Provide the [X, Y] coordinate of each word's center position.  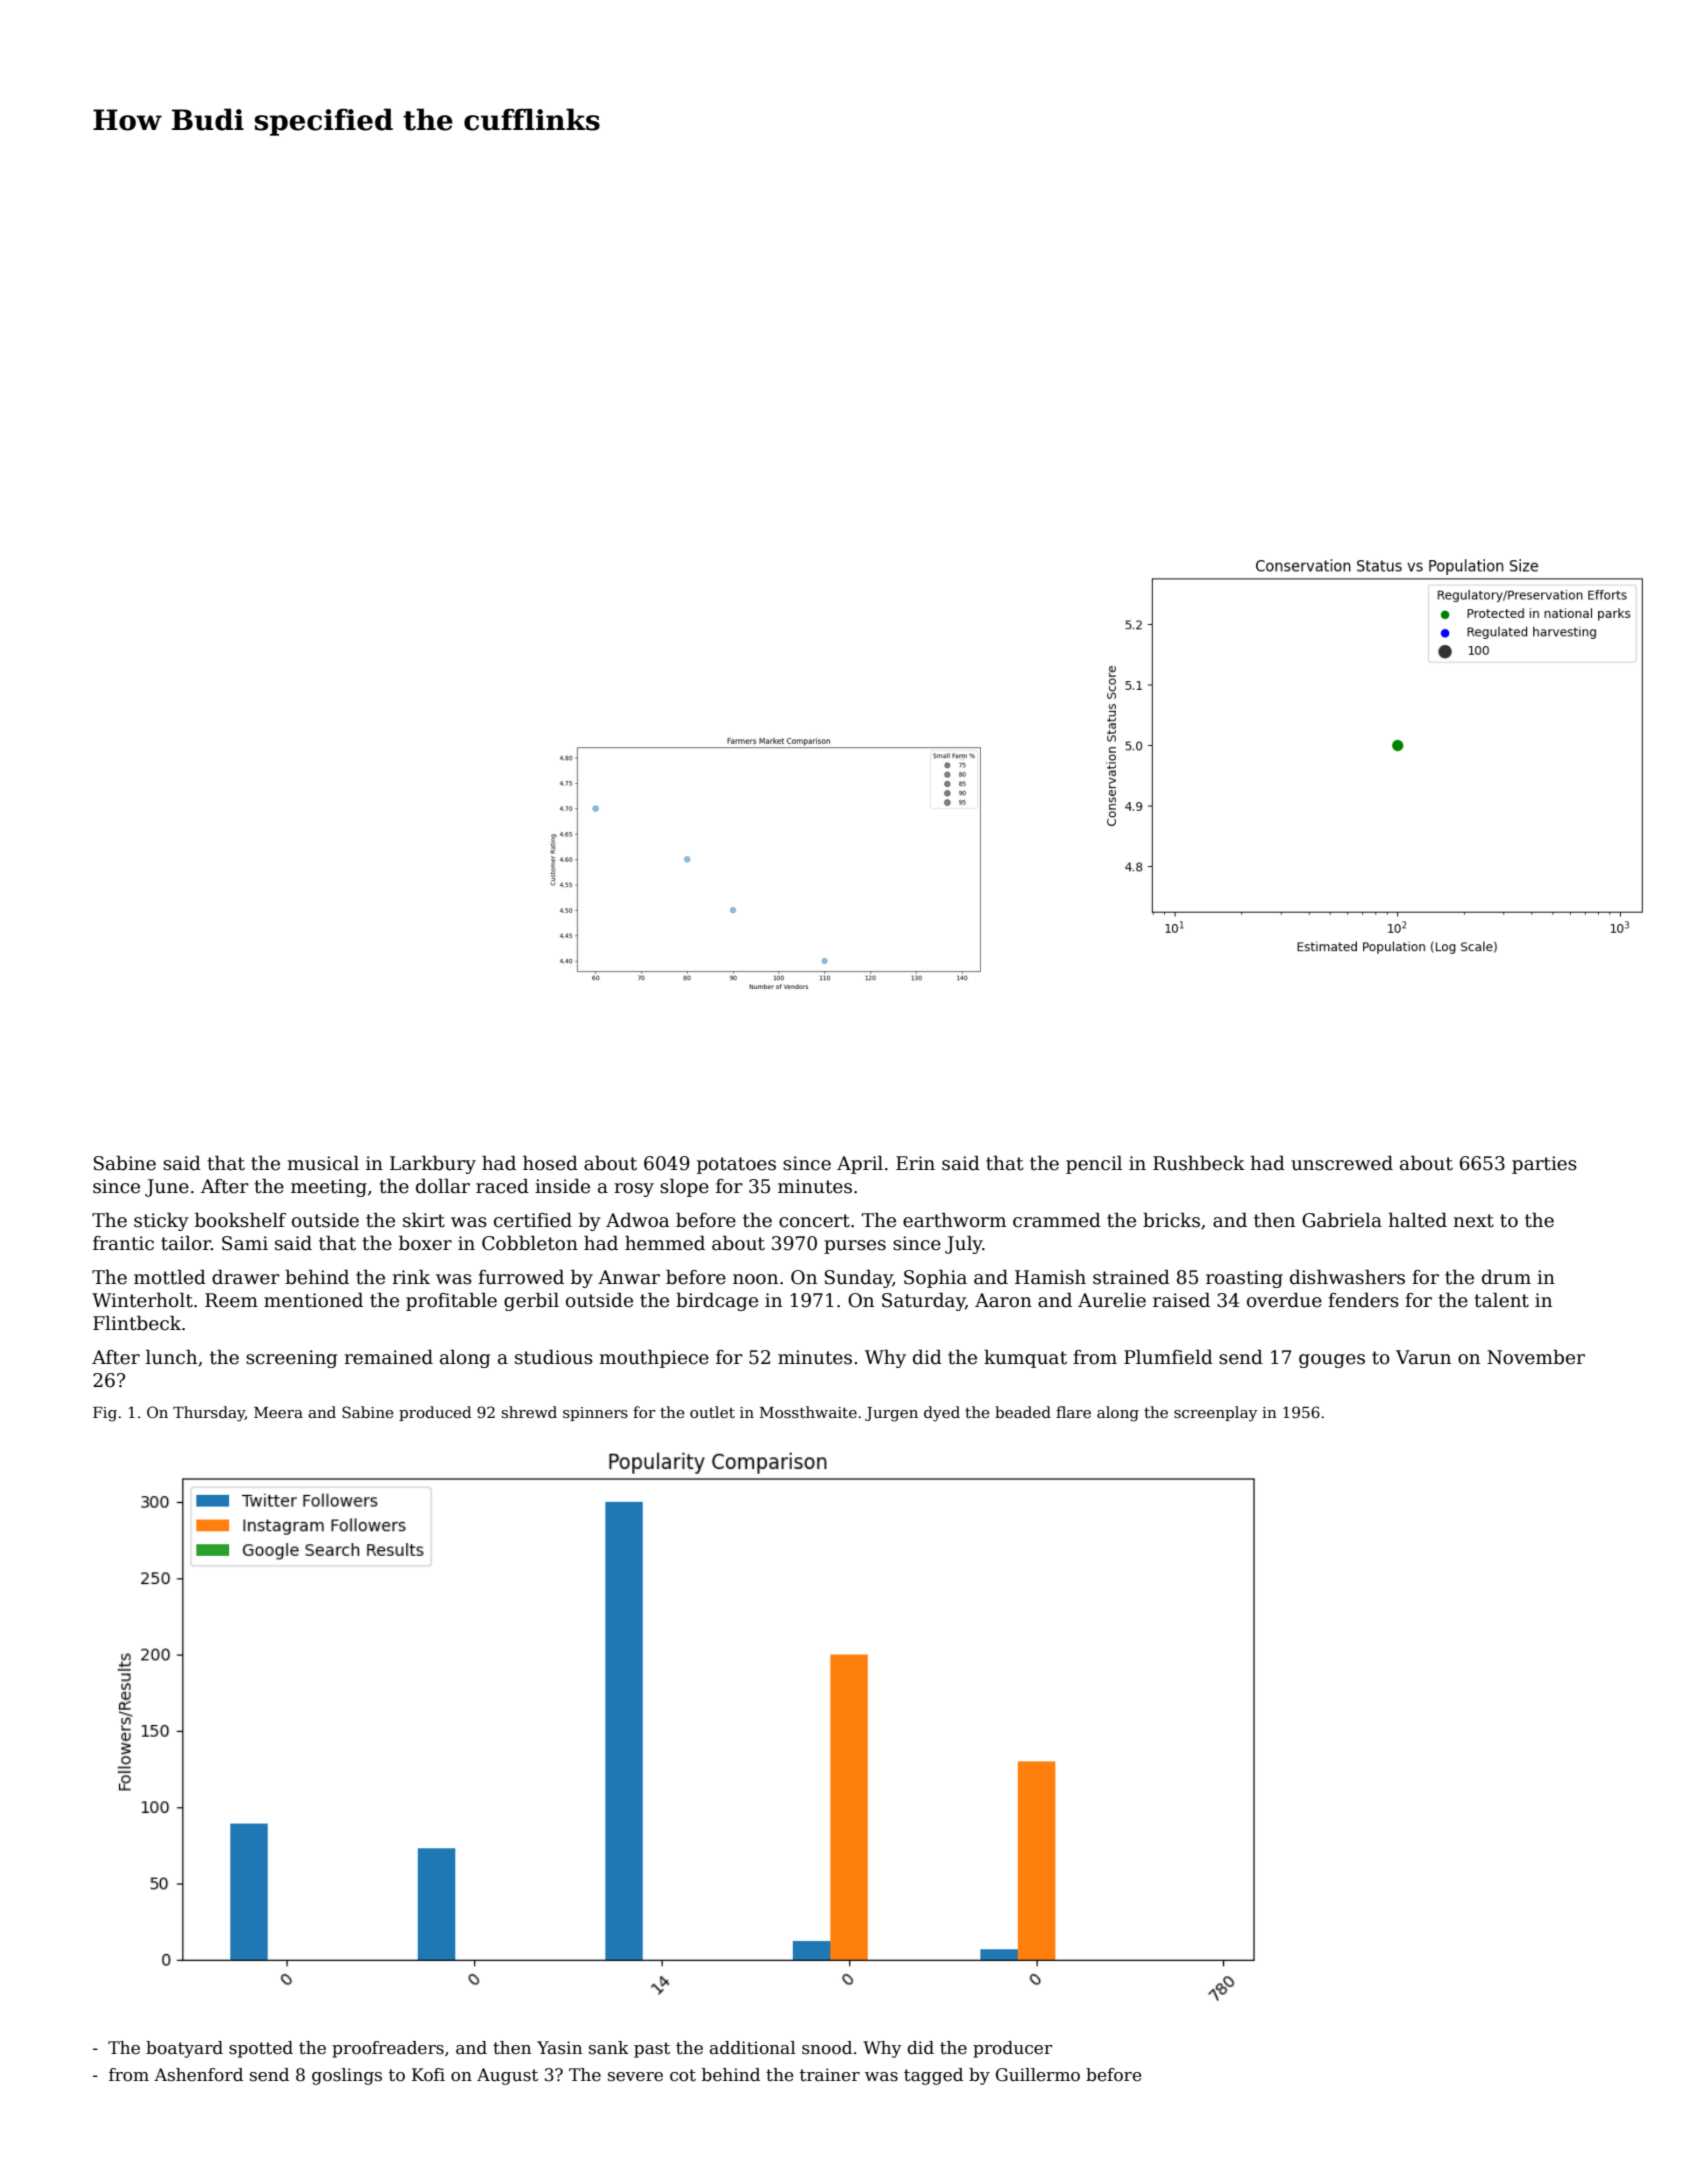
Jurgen [891, 1414]
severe [635, 2077]
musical [323, 1163]
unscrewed [1342, 1163]
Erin [915, 1163]
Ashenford [198, 2075]
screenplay [1215, 1414]
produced [435, 1413]
